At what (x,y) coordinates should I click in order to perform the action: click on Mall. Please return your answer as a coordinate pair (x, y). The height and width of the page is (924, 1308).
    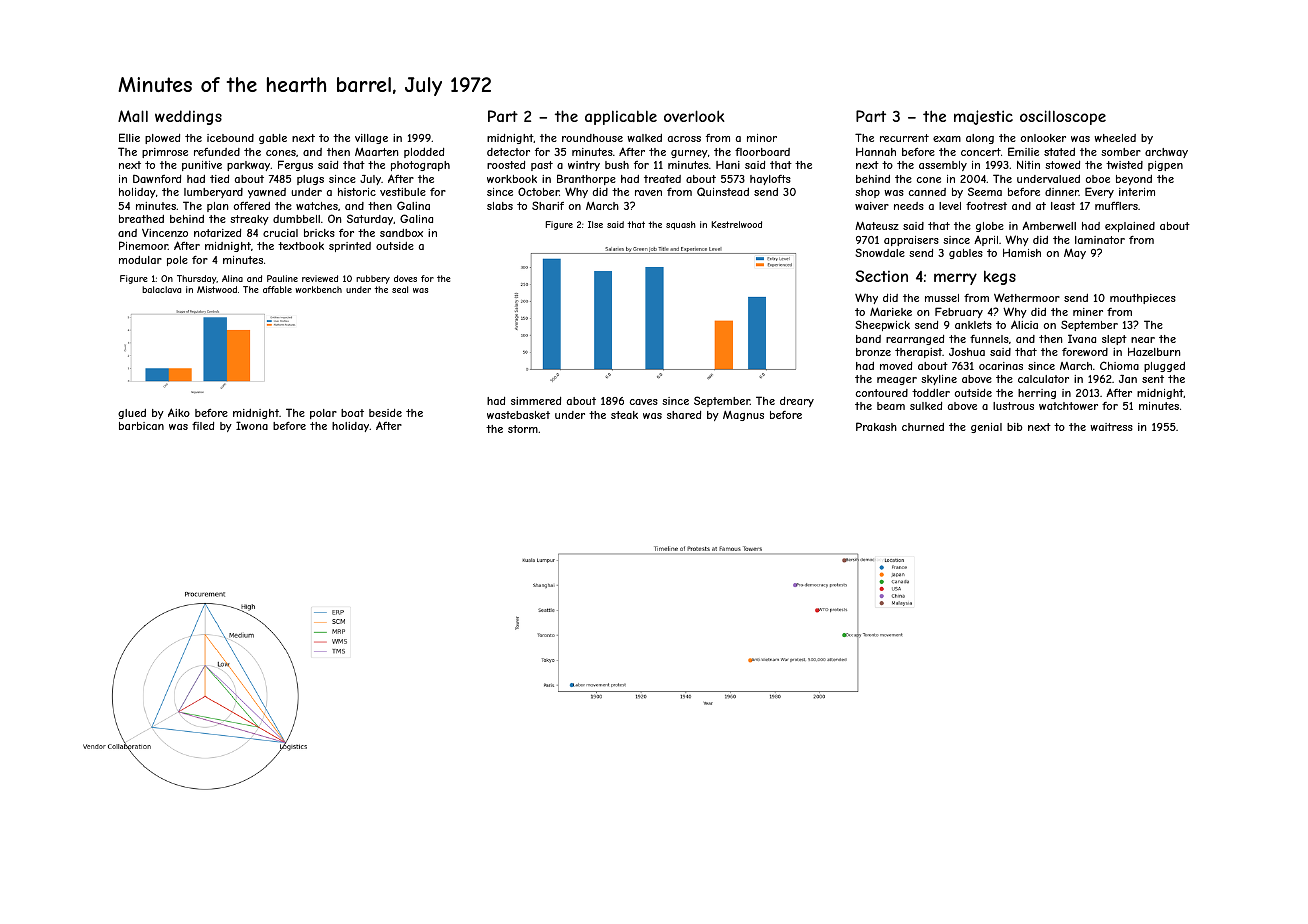
    Looking at the image, I should click on (133, 116).
